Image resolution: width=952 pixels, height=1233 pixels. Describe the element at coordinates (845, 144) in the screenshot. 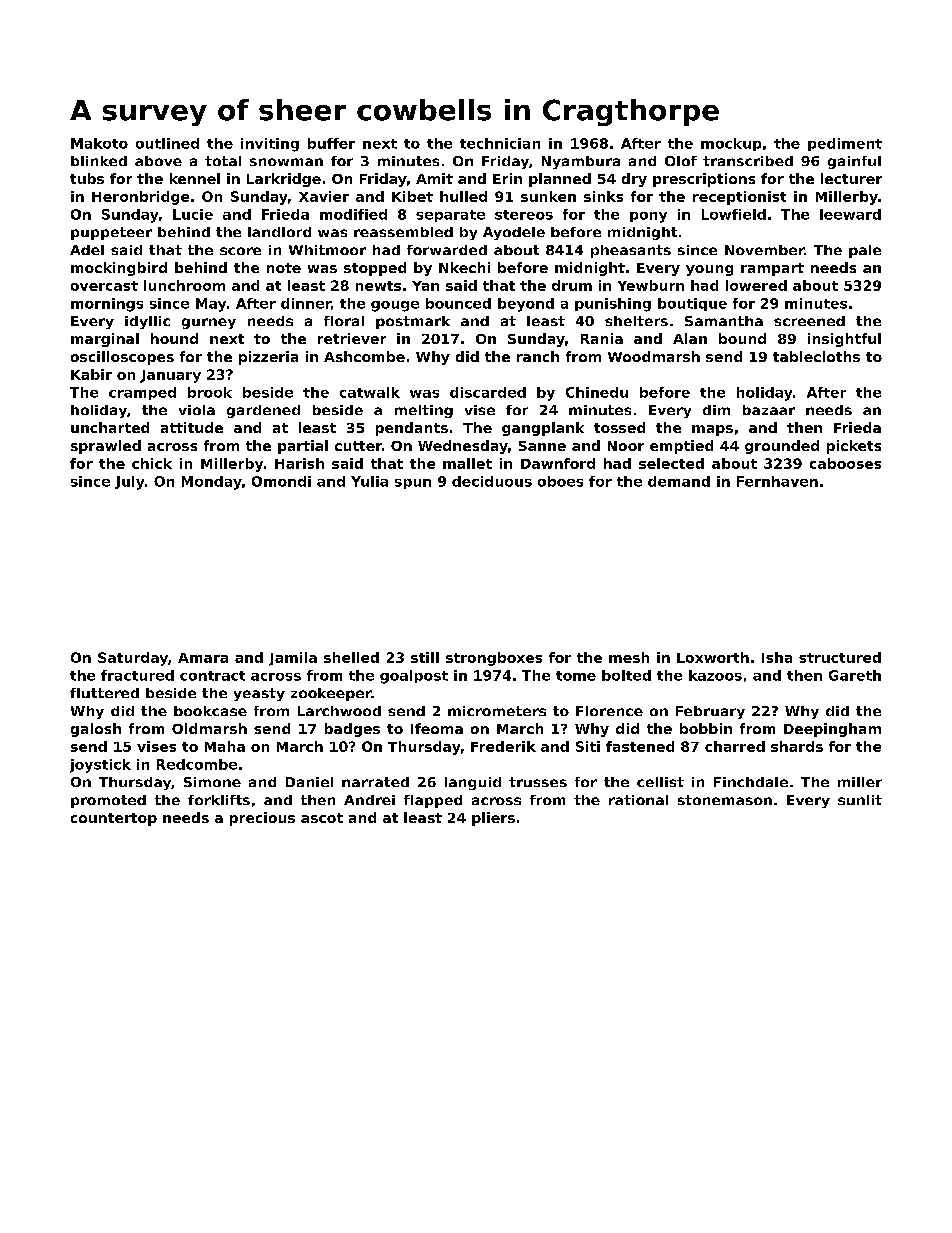

I see `pediment` at that location.
